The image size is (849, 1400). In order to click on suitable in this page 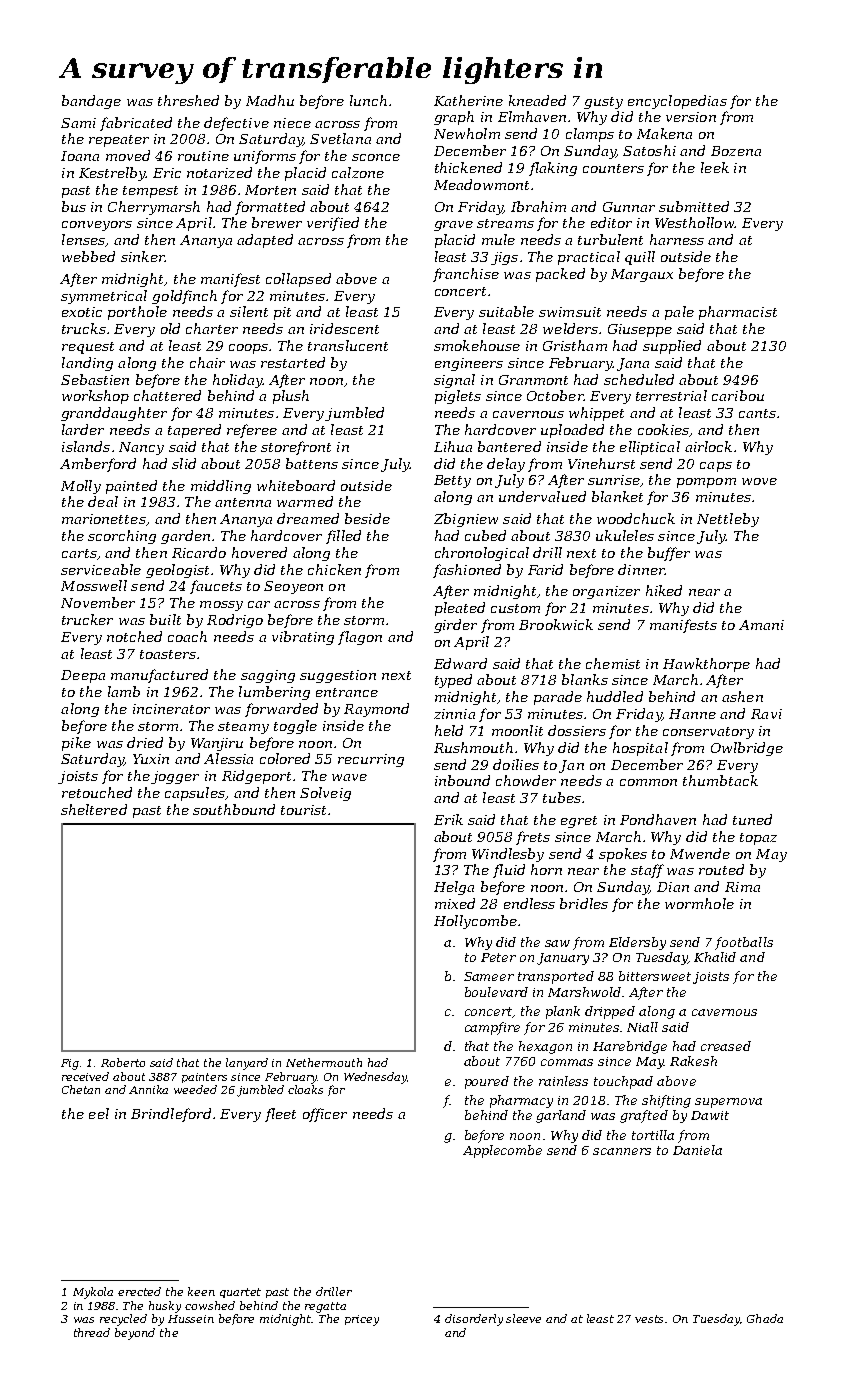, I will do `click(506, 311)`.
